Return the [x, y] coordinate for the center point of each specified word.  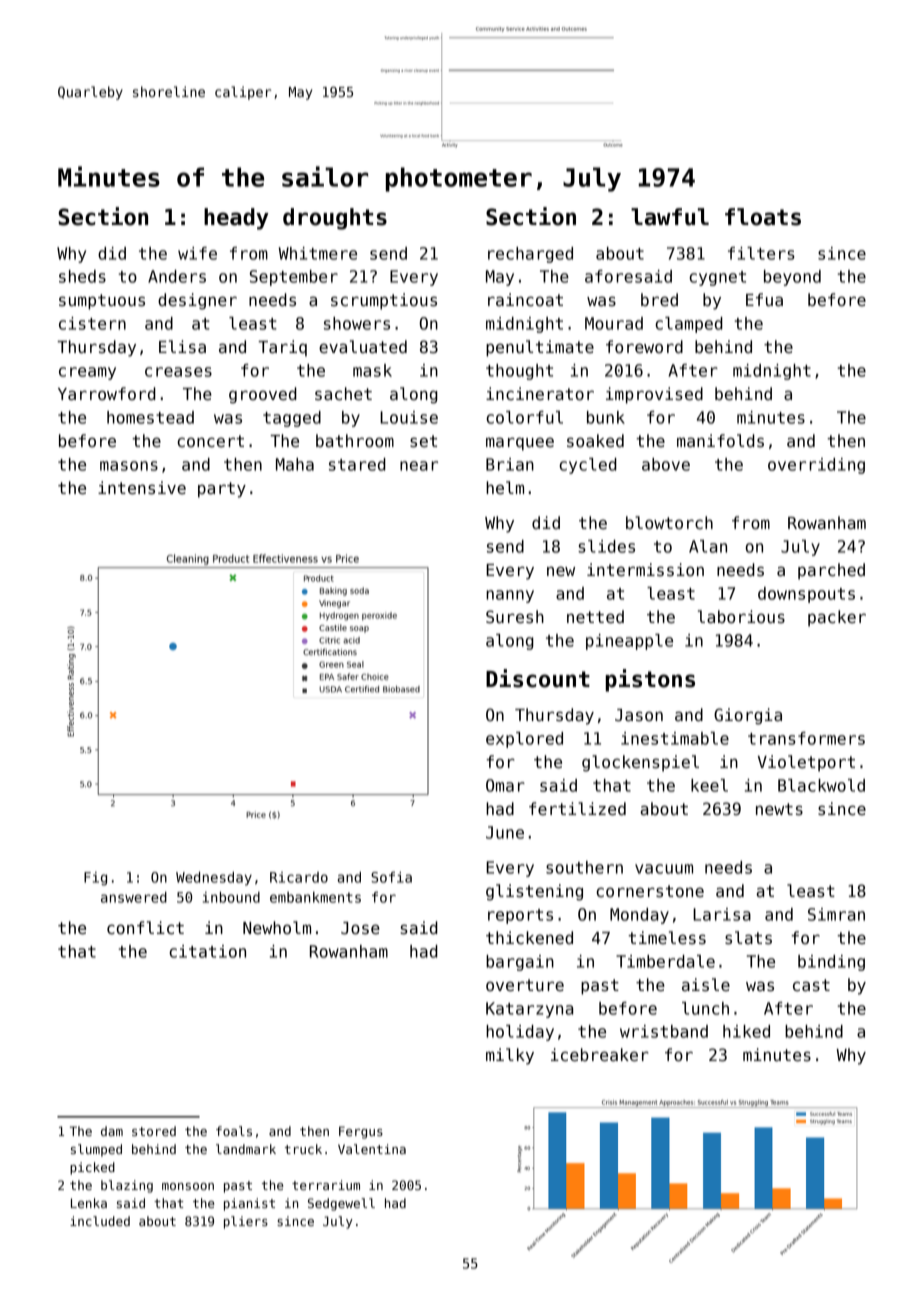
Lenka [89, 1203]
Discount [538, 678]
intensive [142, 488]
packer [837, 618]
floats [763, 217]
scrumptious [384, 301]
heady [236, 219]
